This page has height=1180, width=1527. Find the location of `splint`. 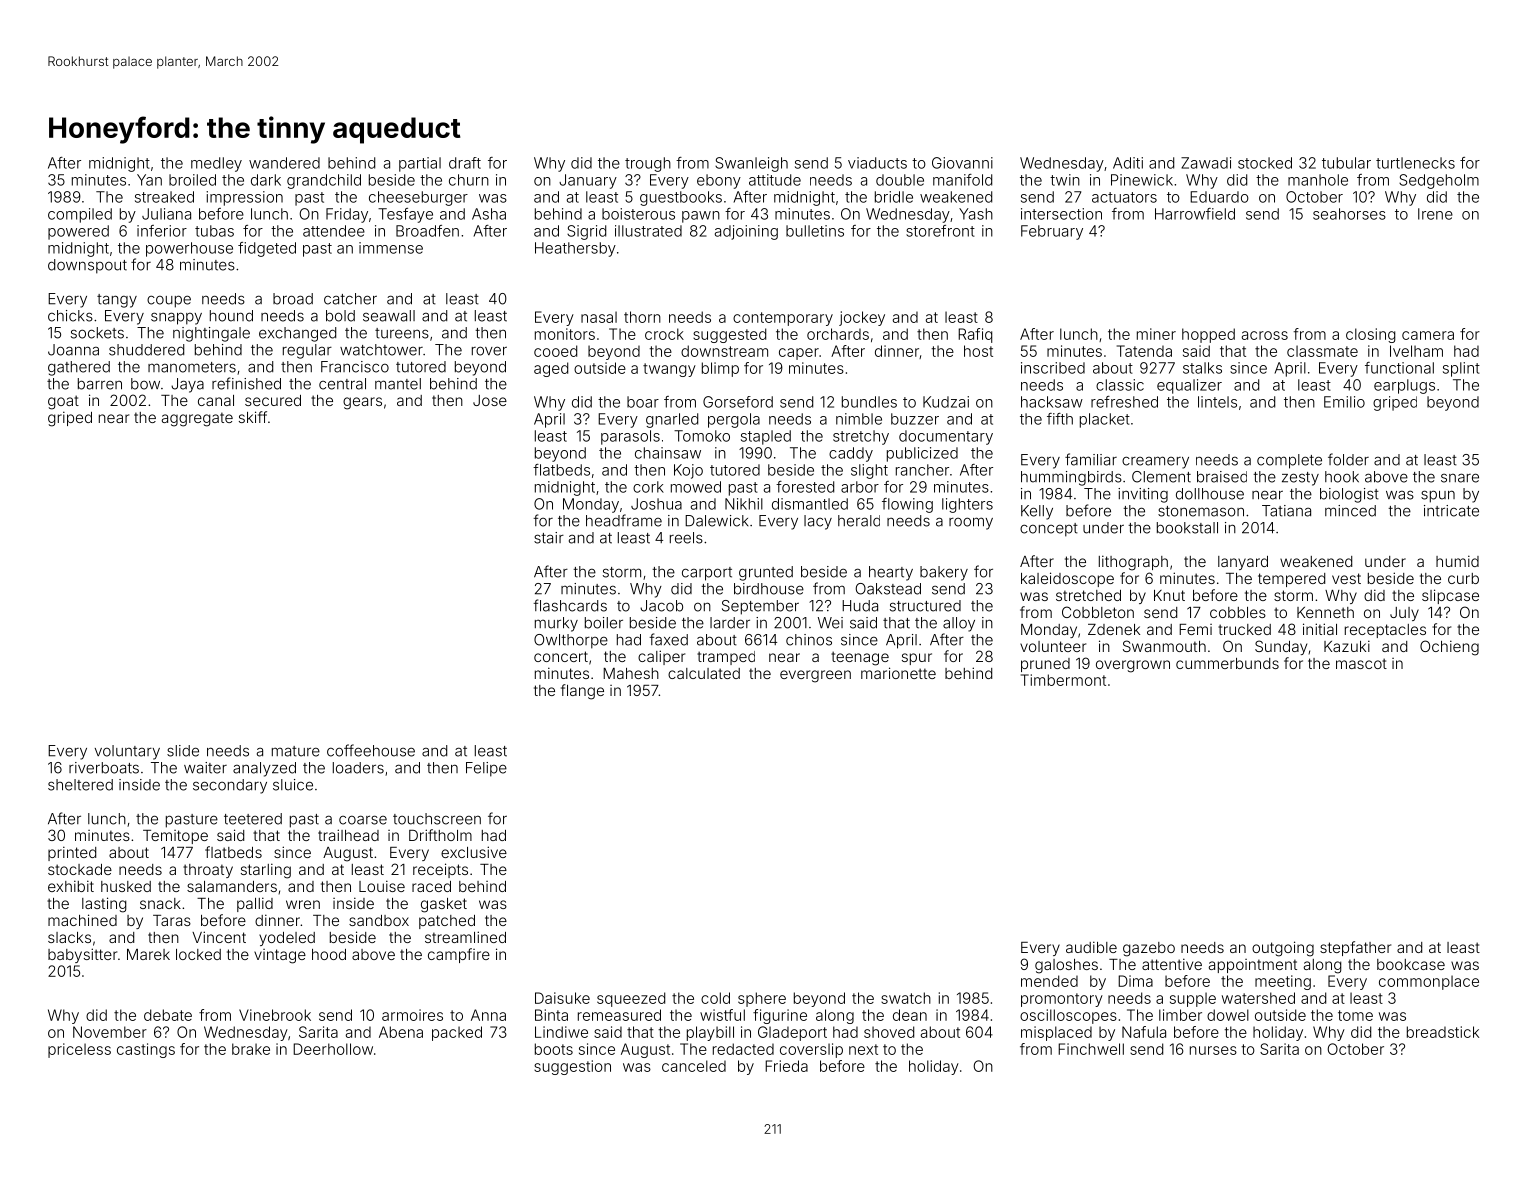

splint is located at coordinates (1461, 369).
